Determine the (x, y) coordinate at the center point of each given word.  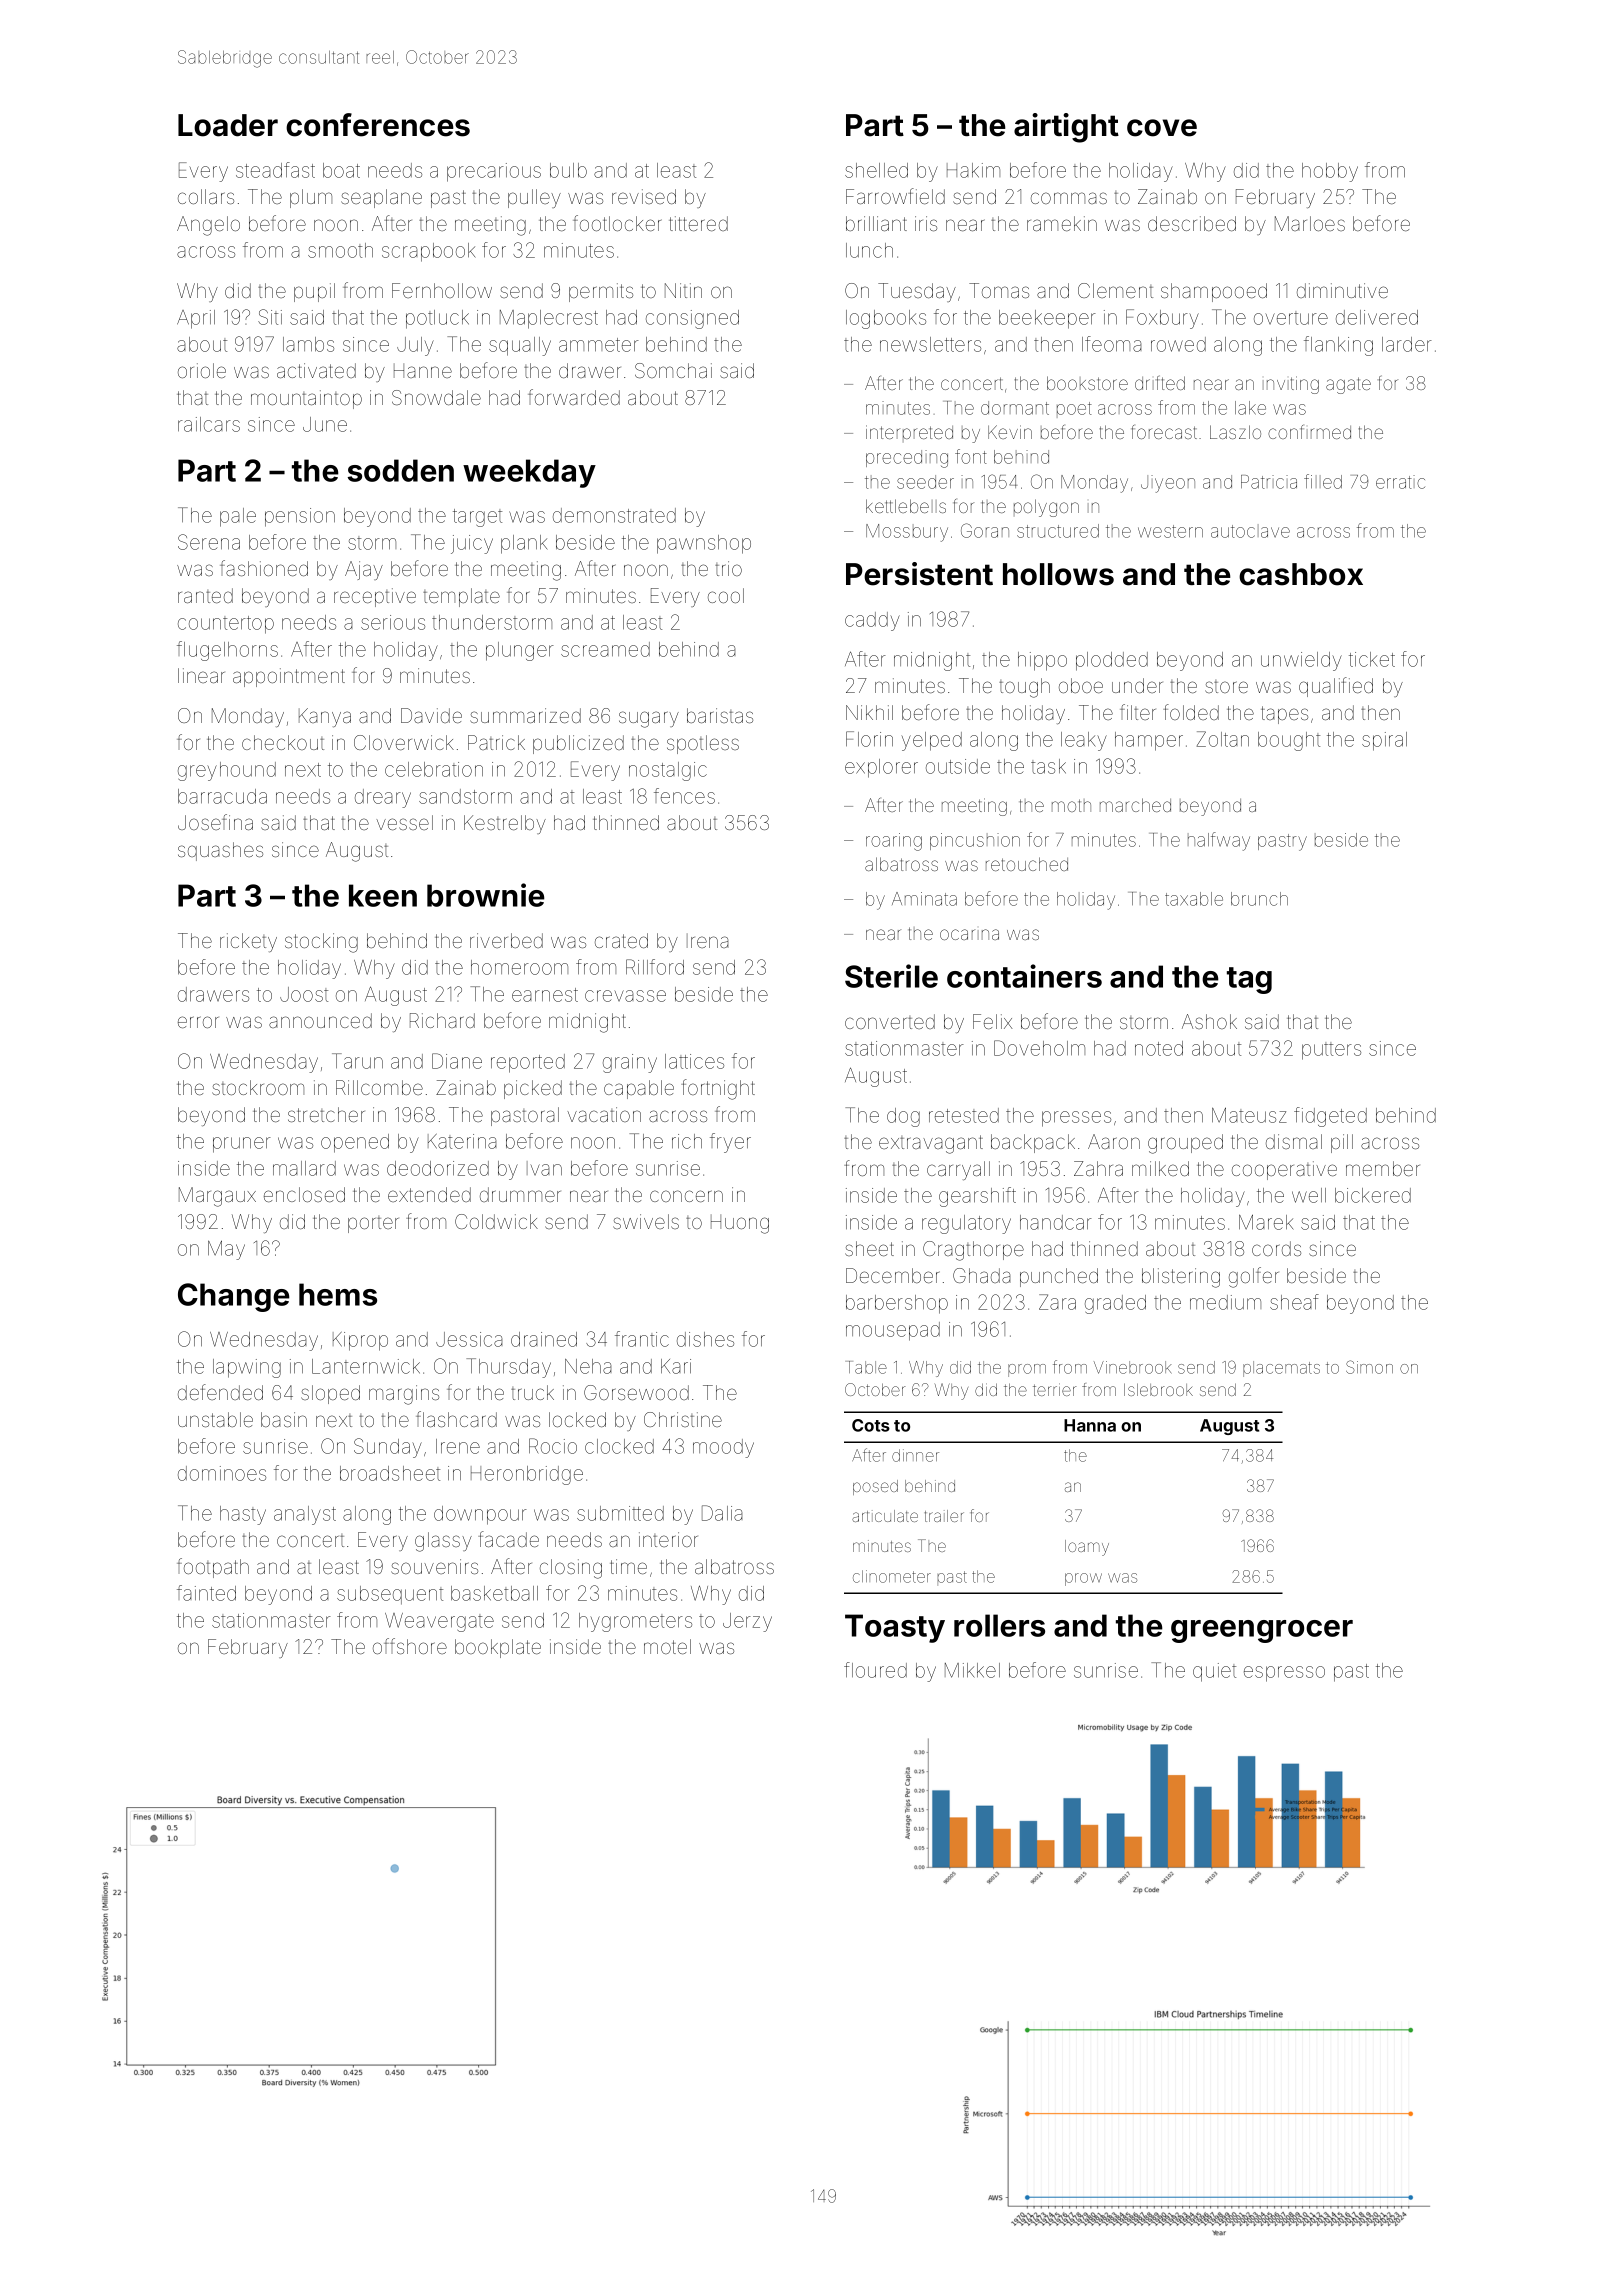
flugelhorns (227, 651)
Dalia (722, 1513)
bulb (568, 170)
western (1170, 531)
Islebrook (1158, 1389)
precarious (494, 172)
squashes (220, 851)
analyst (305, 1515)
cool (726, 595)
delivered (1377, 317)
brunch (1259, 899)
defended (220, 1392)
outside (958, 766)
